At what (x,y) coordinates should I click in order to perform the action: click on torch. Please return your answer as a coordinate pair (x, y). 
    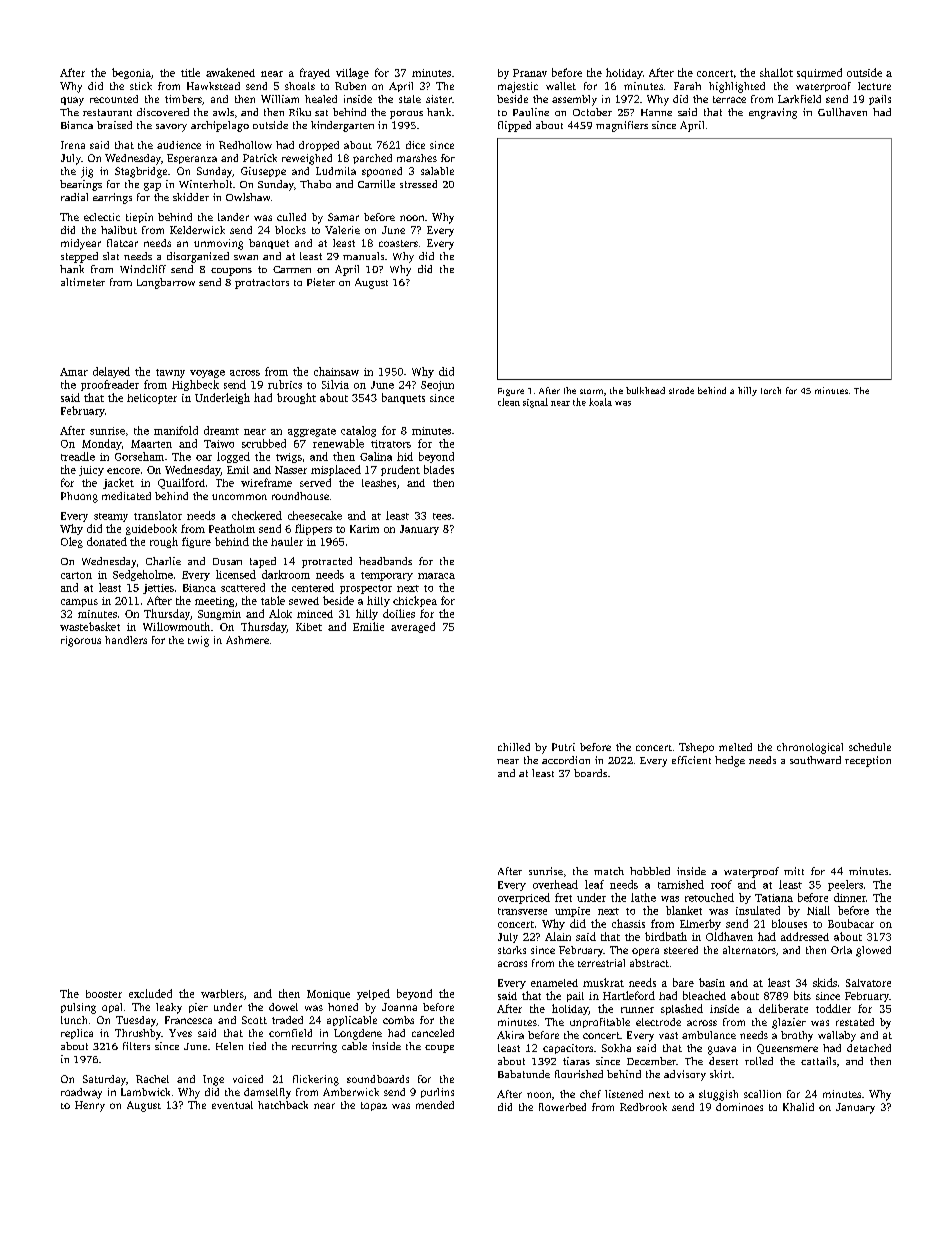
    Looking at the image, I should click on (771, 390).
